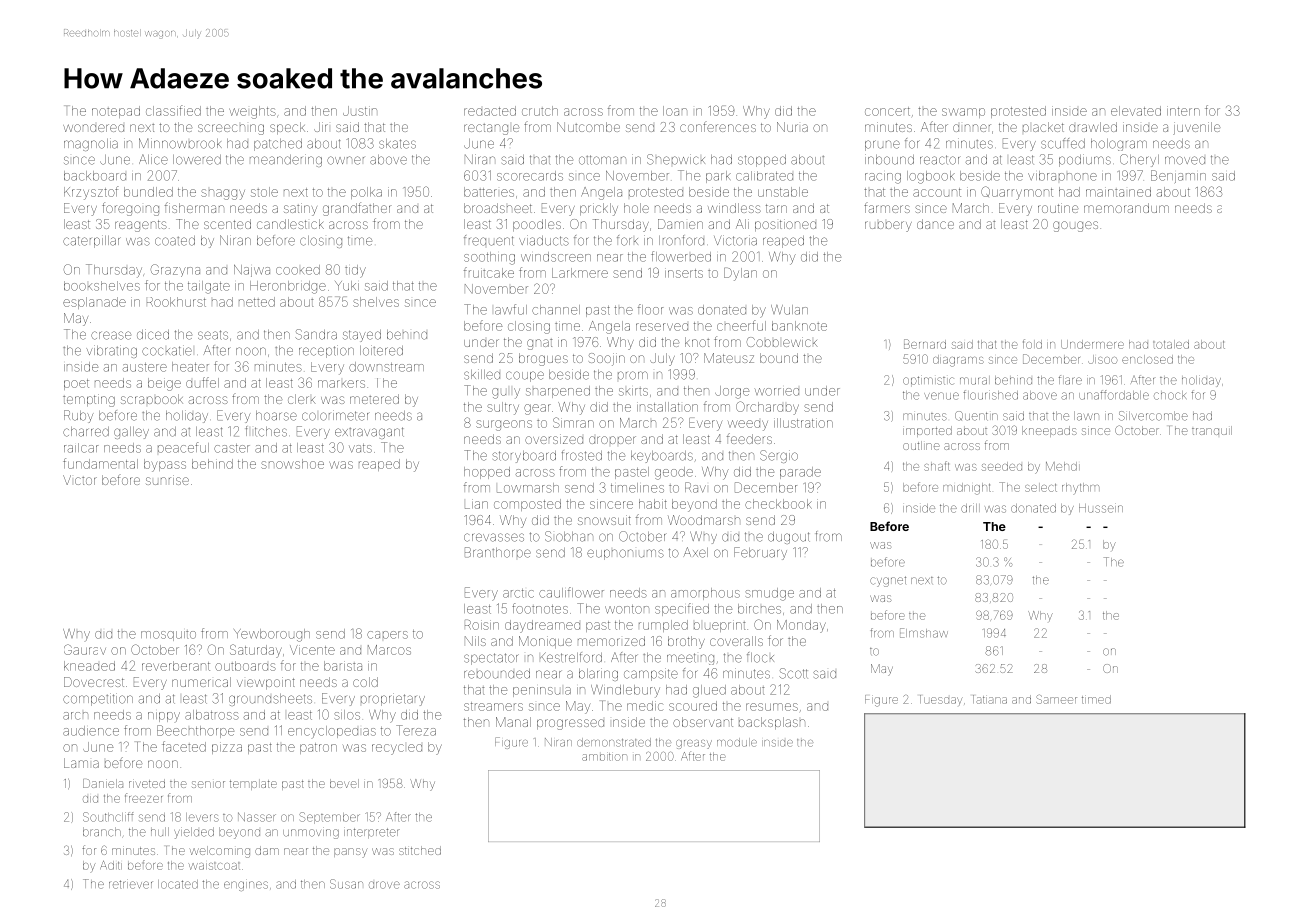 This image has height=924, width=1308. I want to click on cheerful, so click(741, 325).
